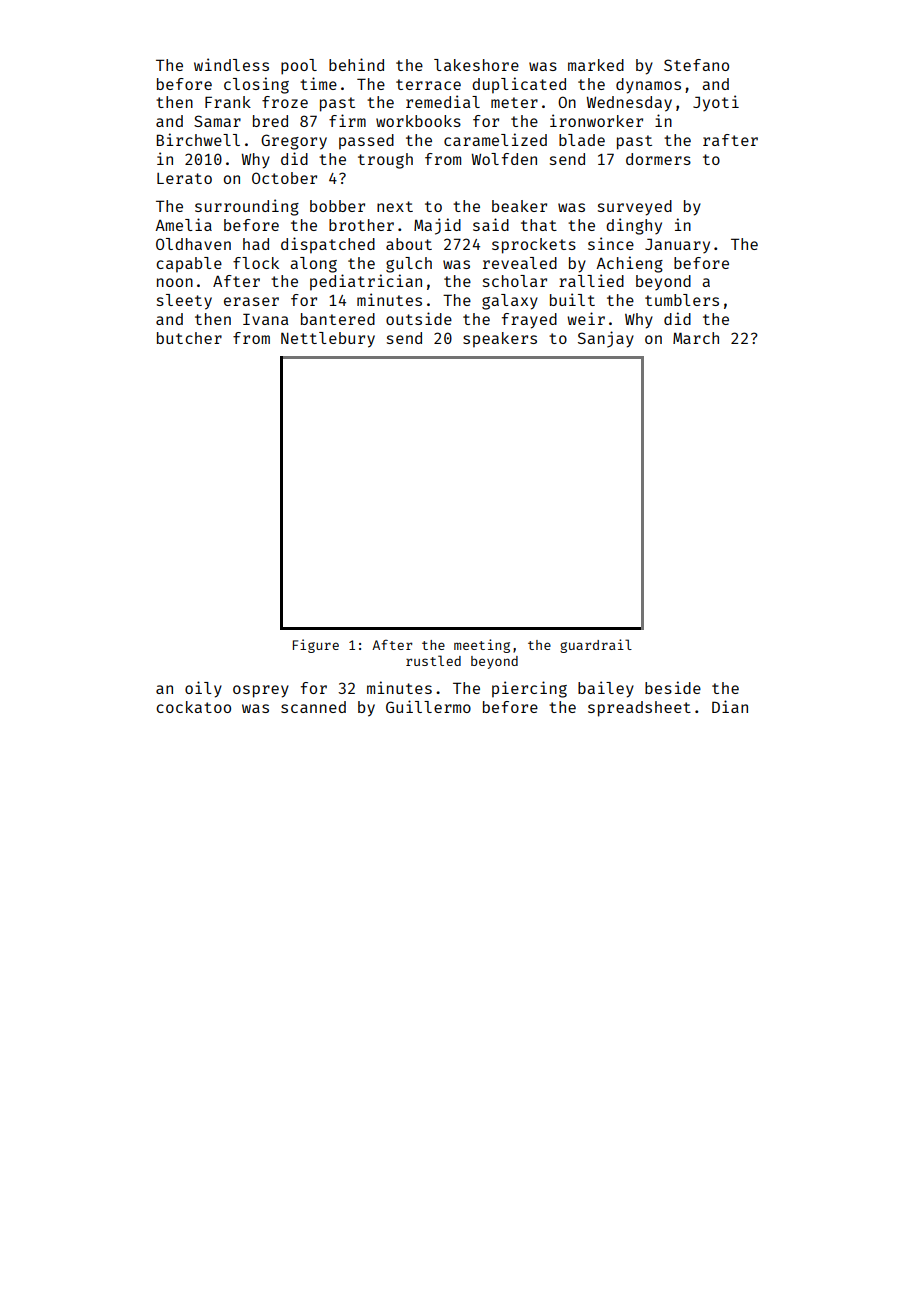  I want to click on Sanjay, so click(606, 339).
